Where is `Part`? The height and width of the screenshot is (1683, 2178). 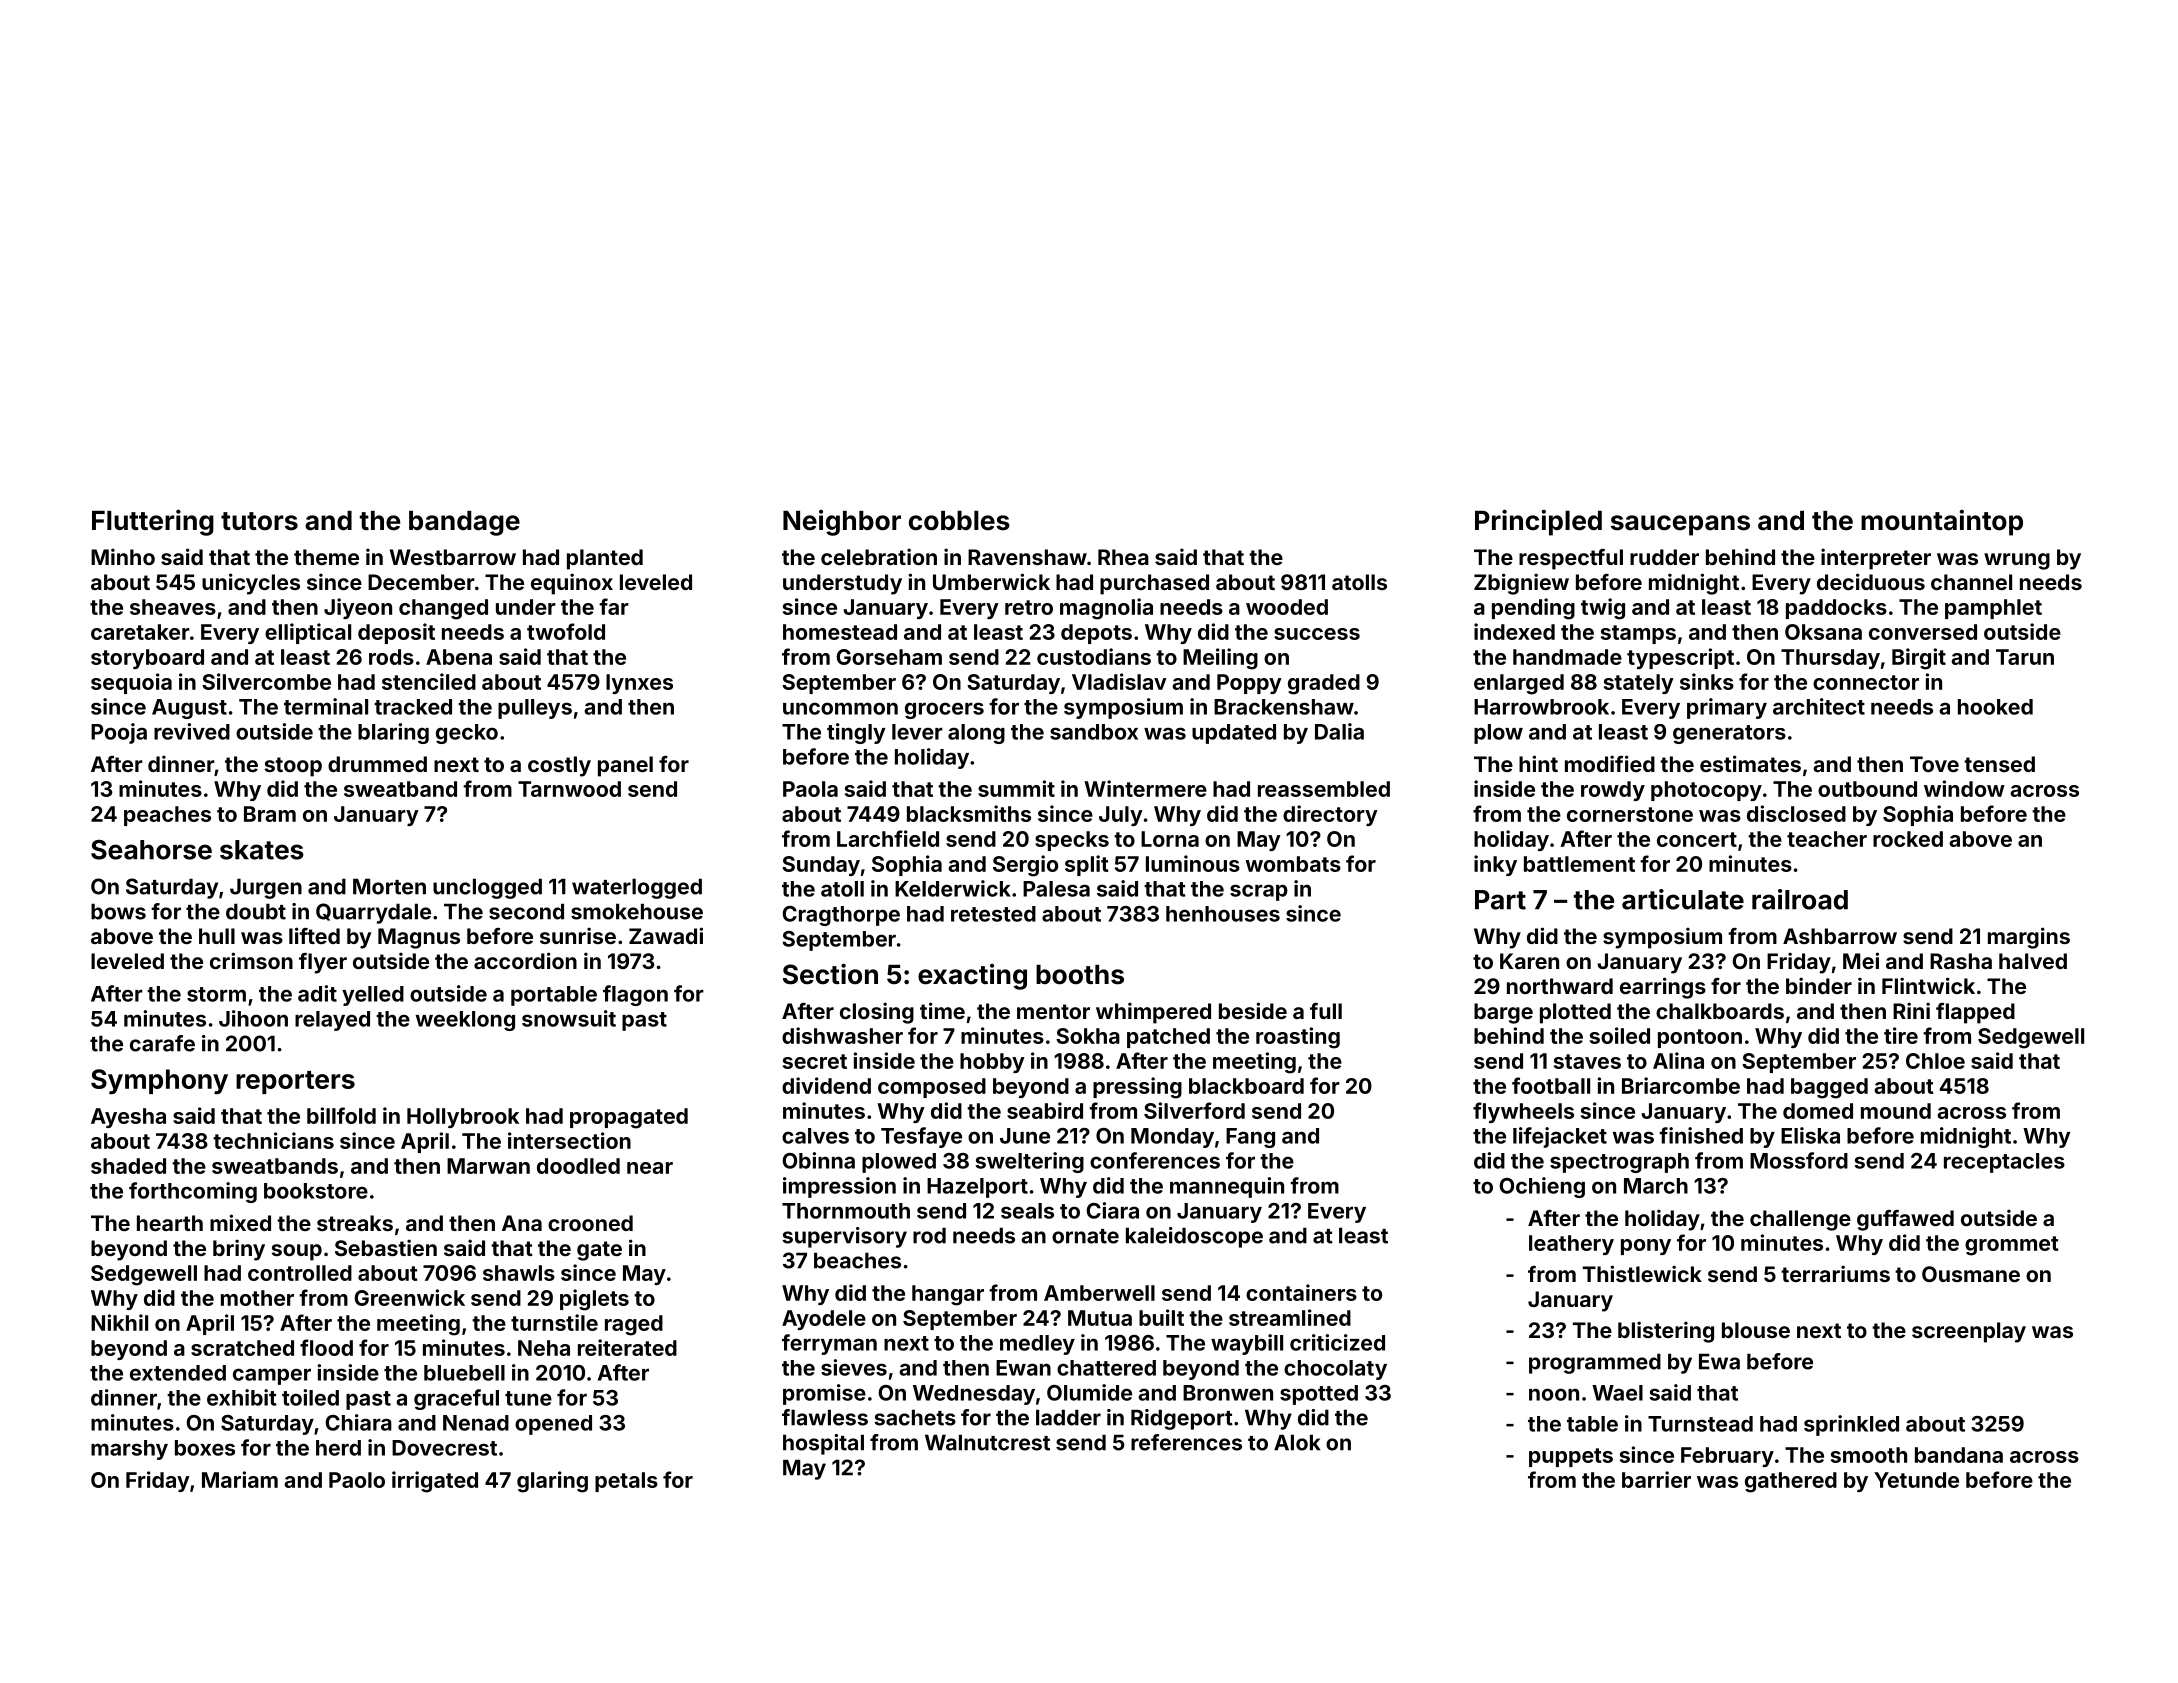
Part is located at coordinates (1500, 900).
